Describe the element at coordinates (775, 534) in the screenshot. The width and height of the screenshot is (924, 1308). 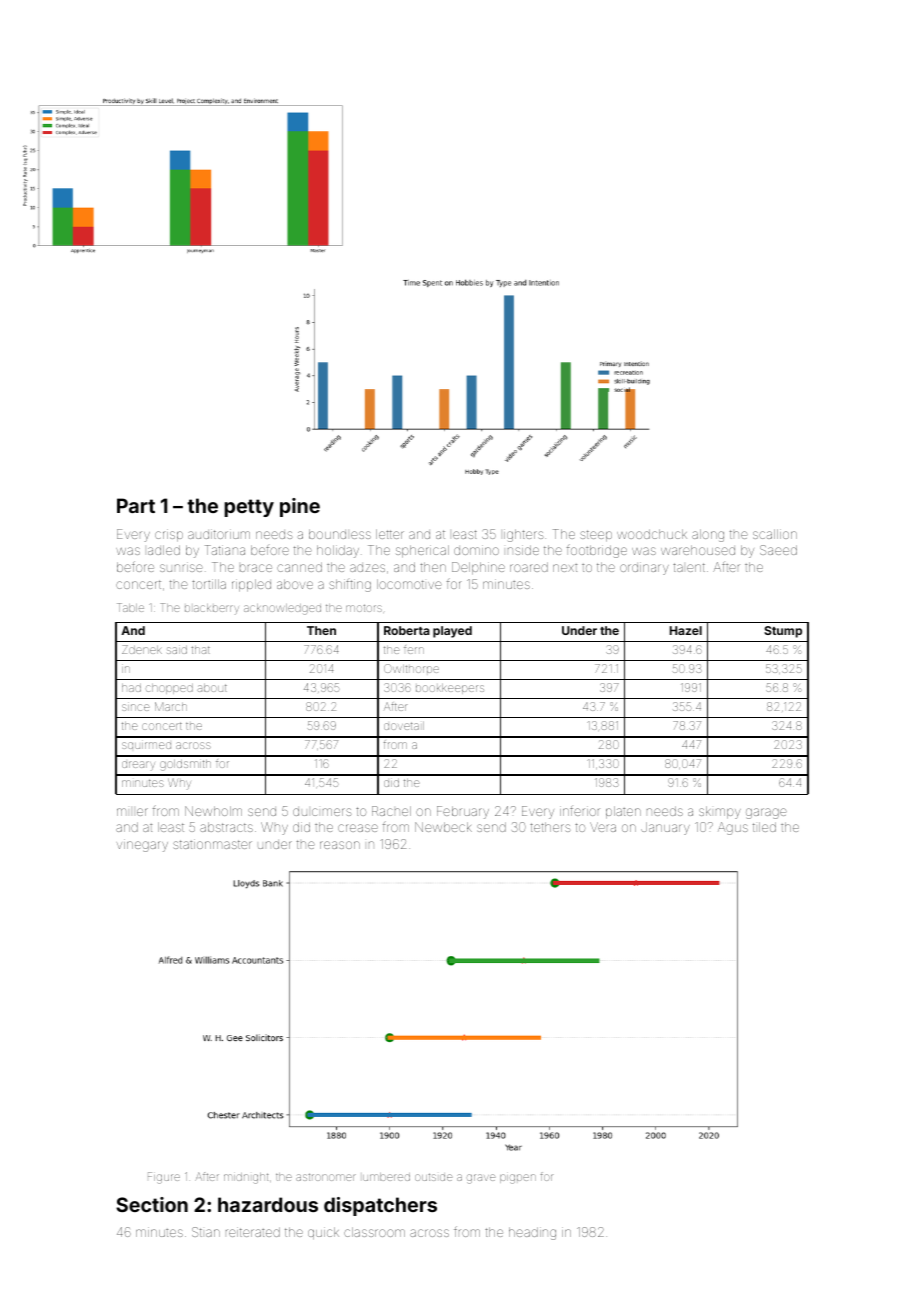
I see `scallion` at that location.
